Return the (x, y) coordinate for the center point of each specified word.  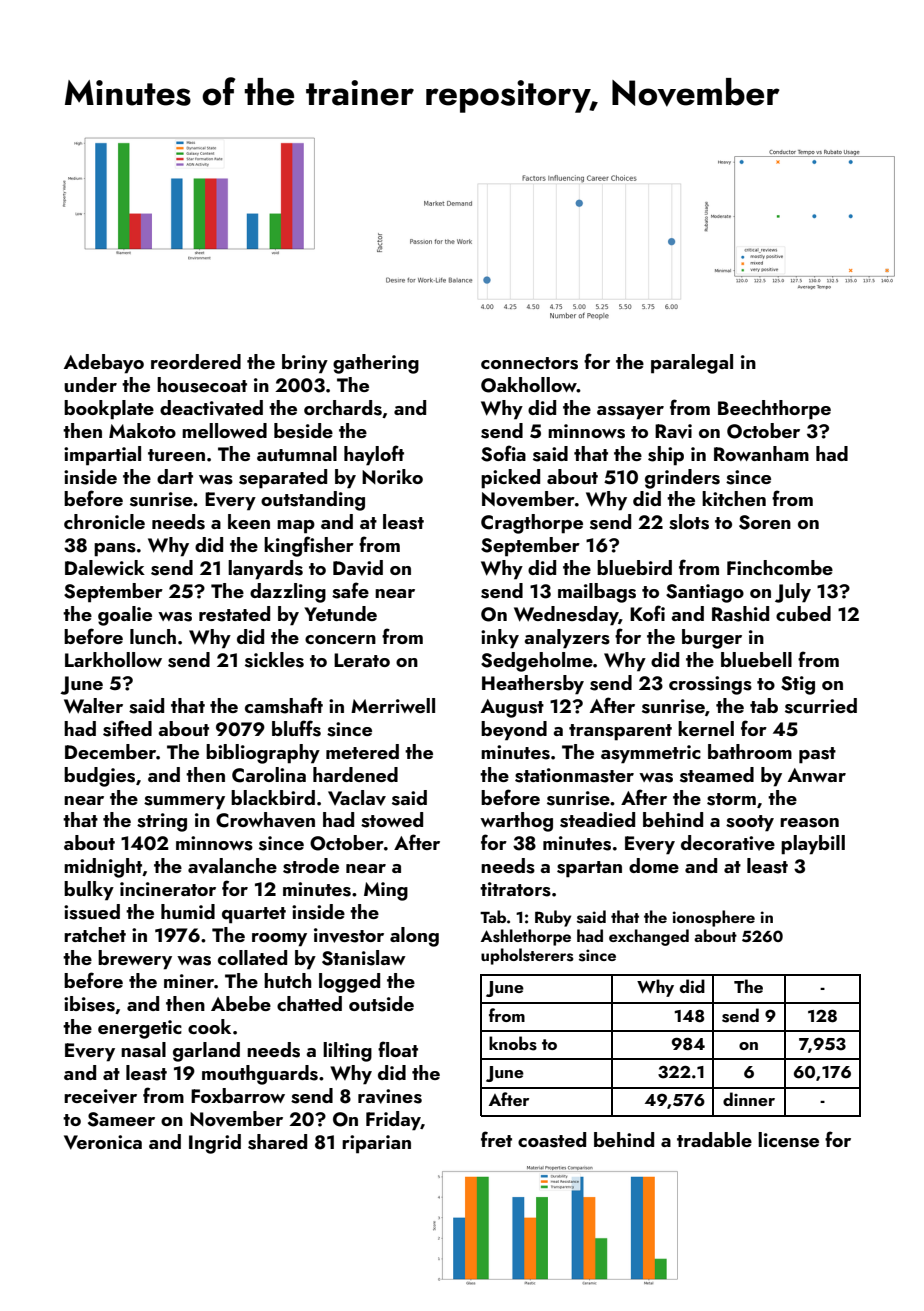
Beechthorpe (774, 410)
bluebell (756, 659)
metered (362, 751)
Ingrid (215, 1144)
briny (305, 364)
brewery (135, 960)
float (398, 1049)
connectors (529, 363)
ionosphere (714, 918)
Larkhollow (113, 659)
